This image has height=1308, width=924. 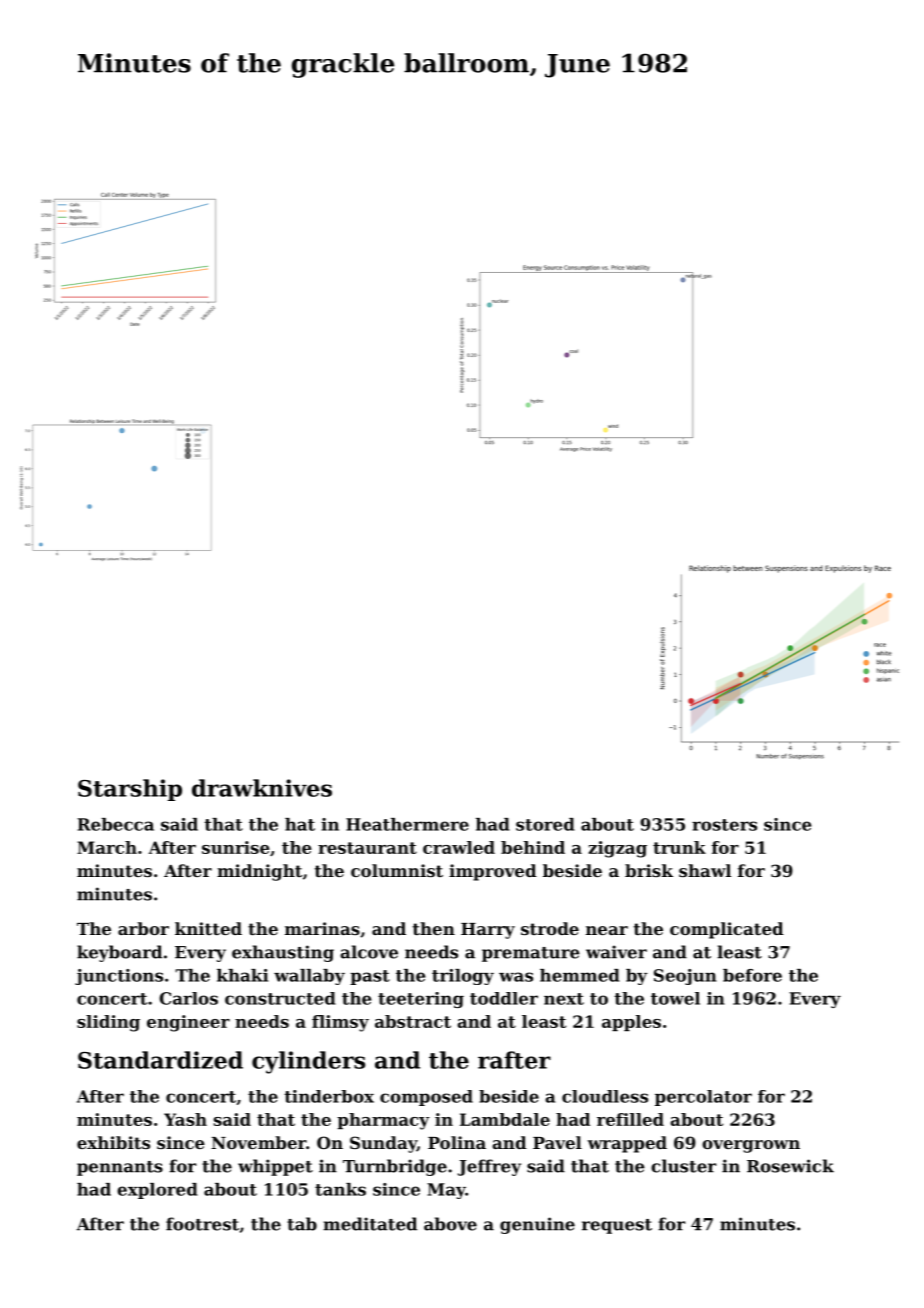 I want to click on waiver, so click(x=616, y=952).
